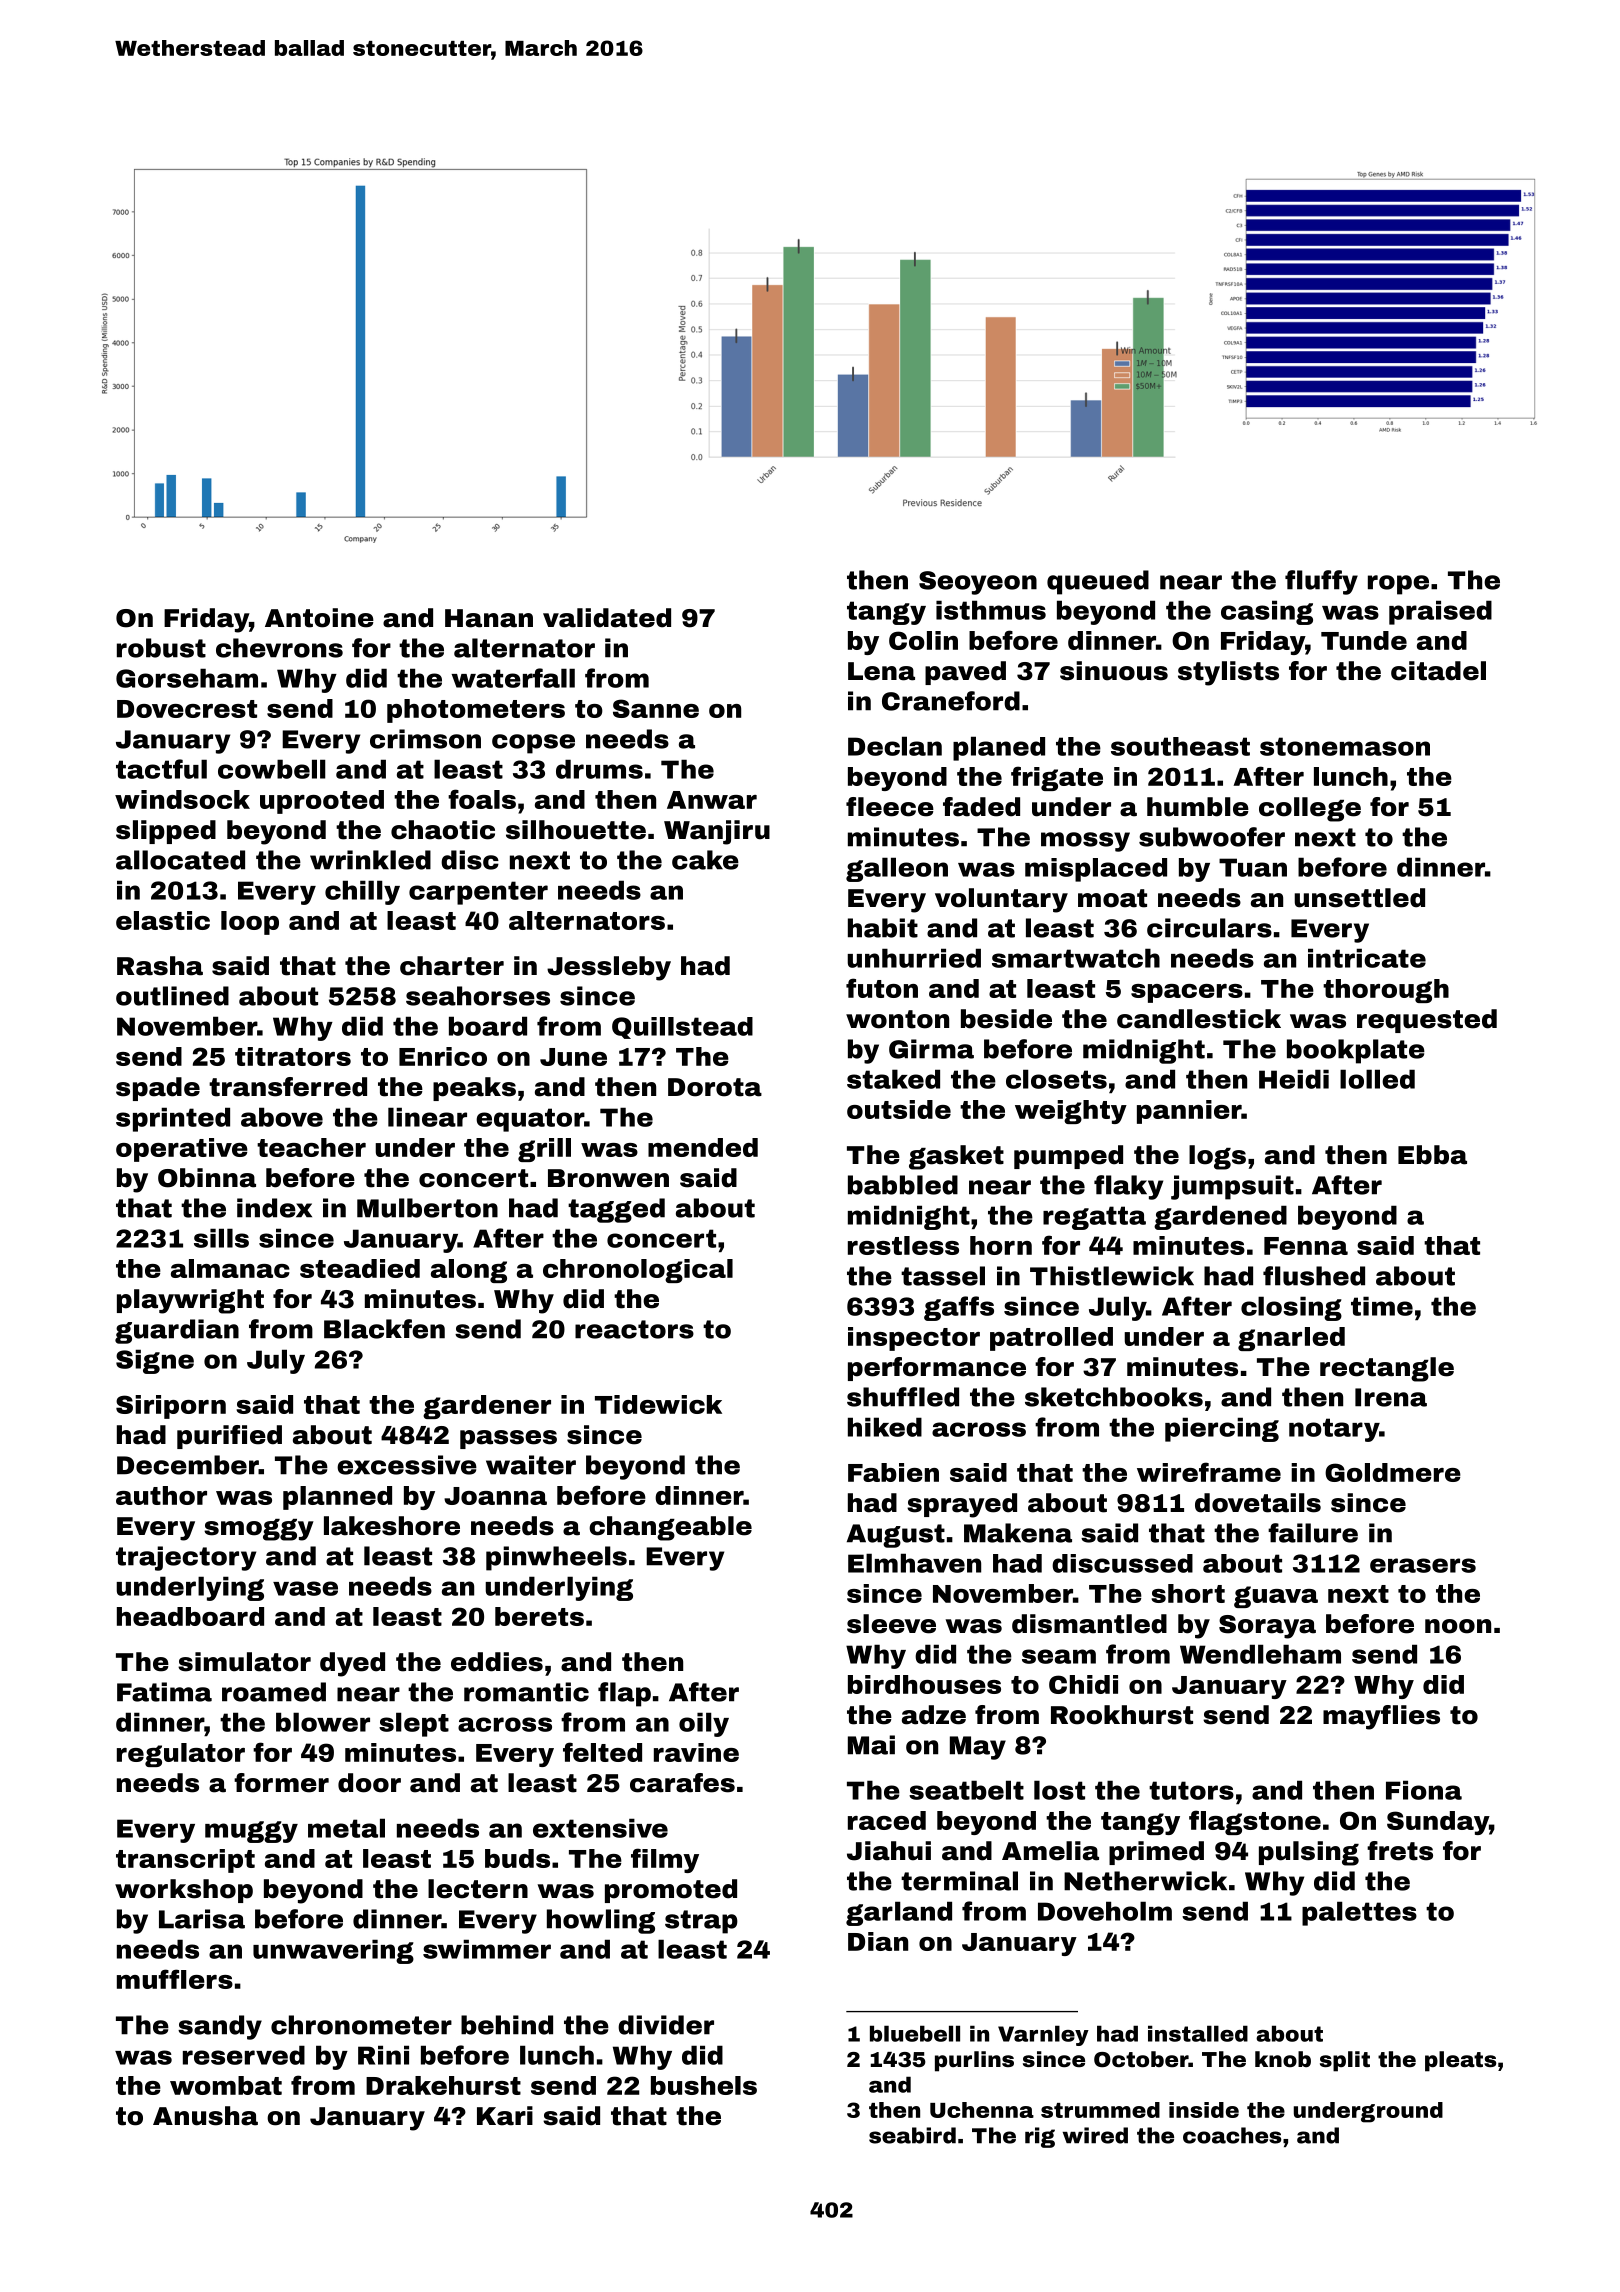 This image has width=1620, height=2292. I want to click on Anusha, so click(205, 2116).
